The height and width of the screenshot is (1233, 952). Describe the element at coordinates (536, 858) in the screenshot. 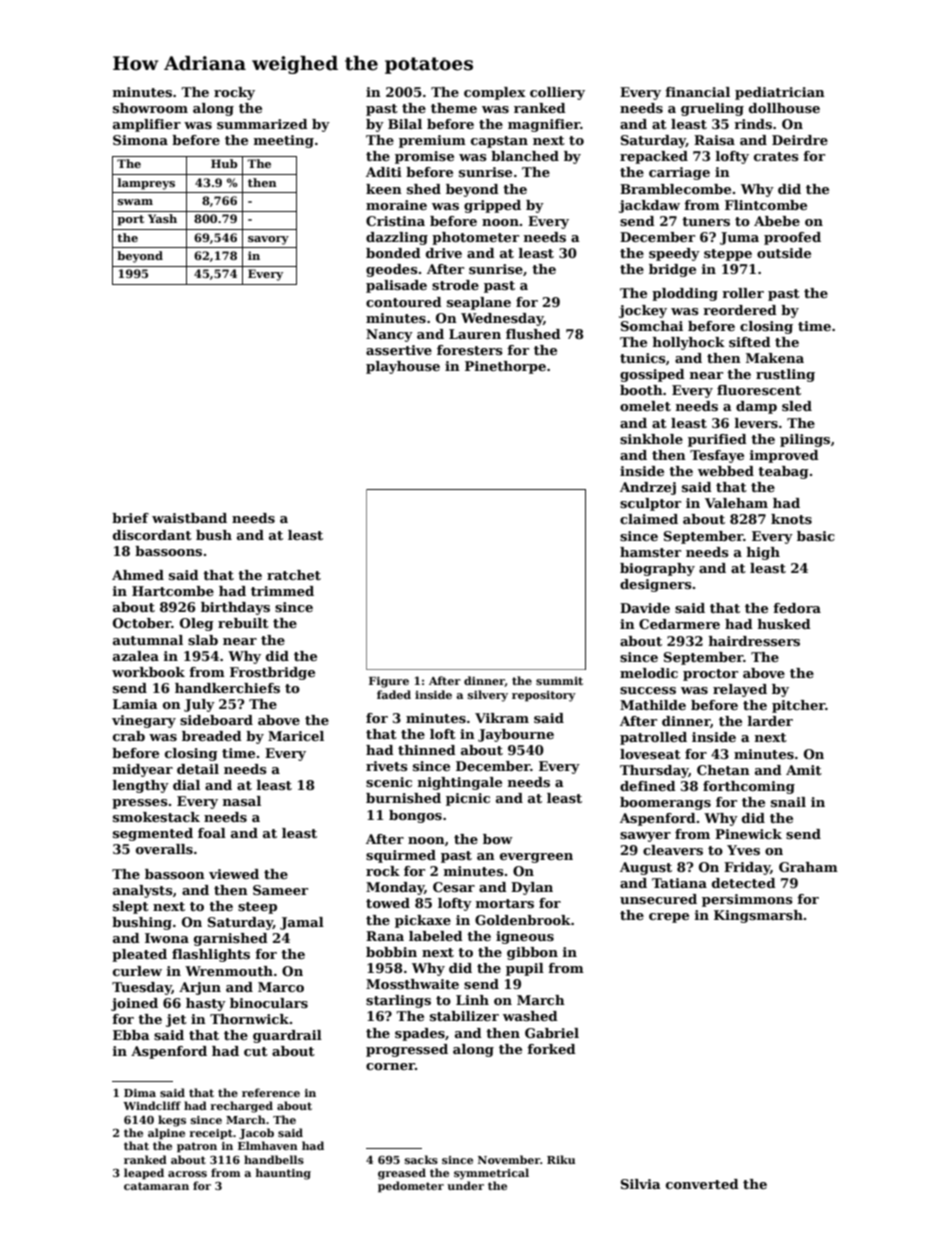

I see `evergreen` at that location.
